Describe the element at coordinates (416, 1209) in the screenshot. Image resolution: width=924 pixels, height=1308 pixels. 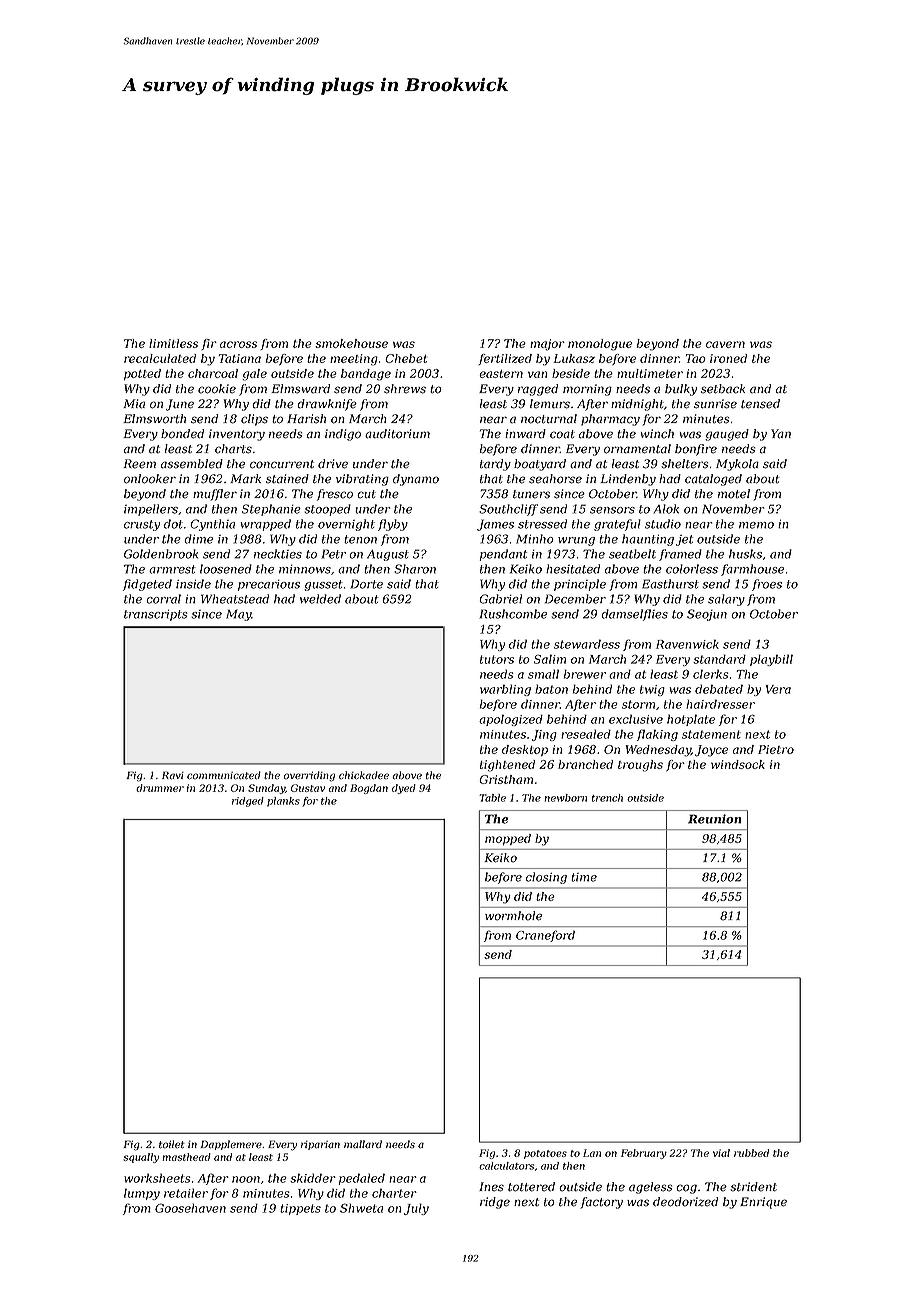
I see `July` at that location.
